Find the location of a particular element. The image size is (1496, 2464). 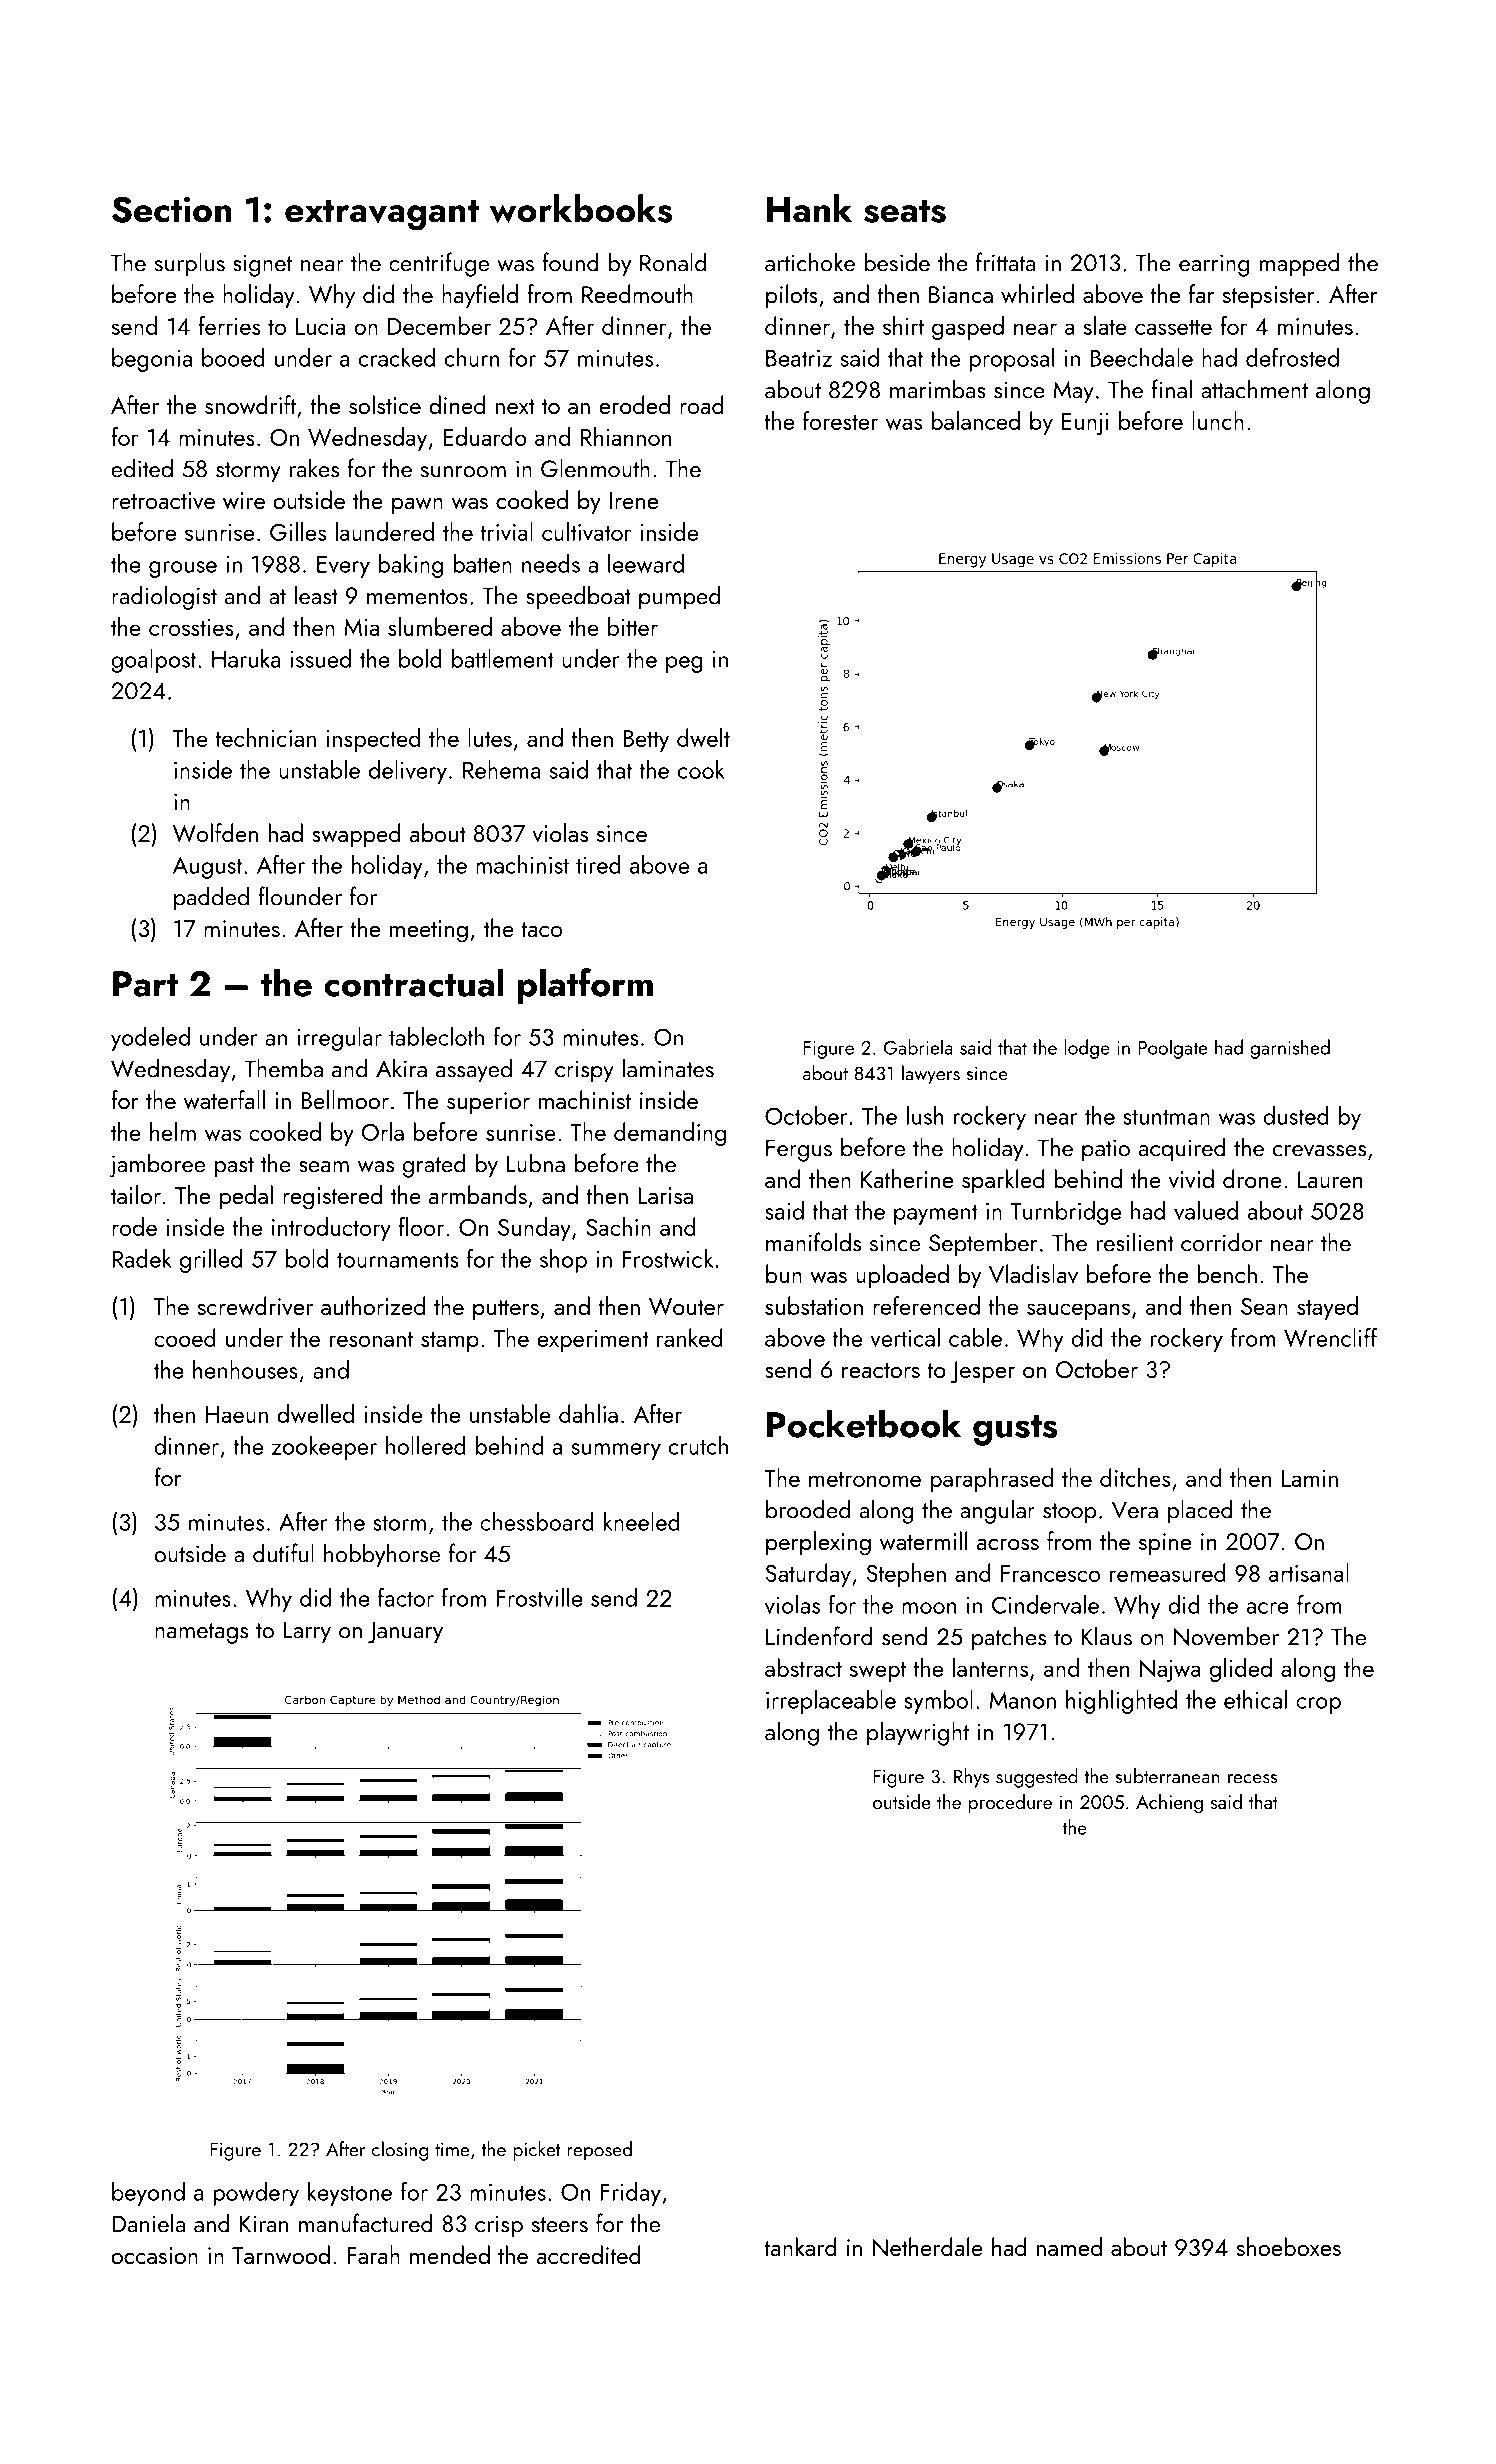

brooded is located at coordinates (808, 1509).
